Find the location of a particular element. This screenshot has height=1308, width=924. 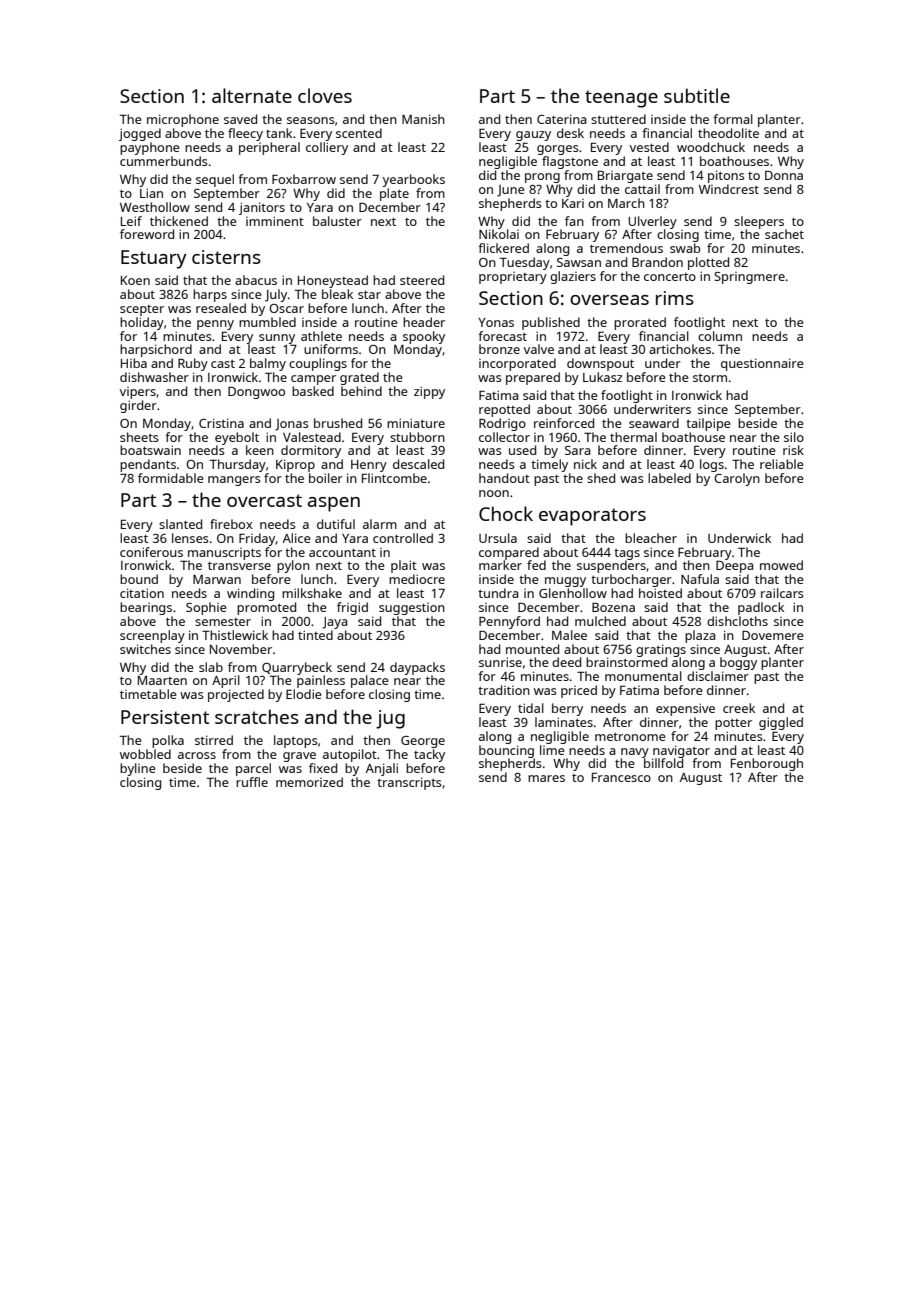

Carolyn is located at coordinates (737, 479).
